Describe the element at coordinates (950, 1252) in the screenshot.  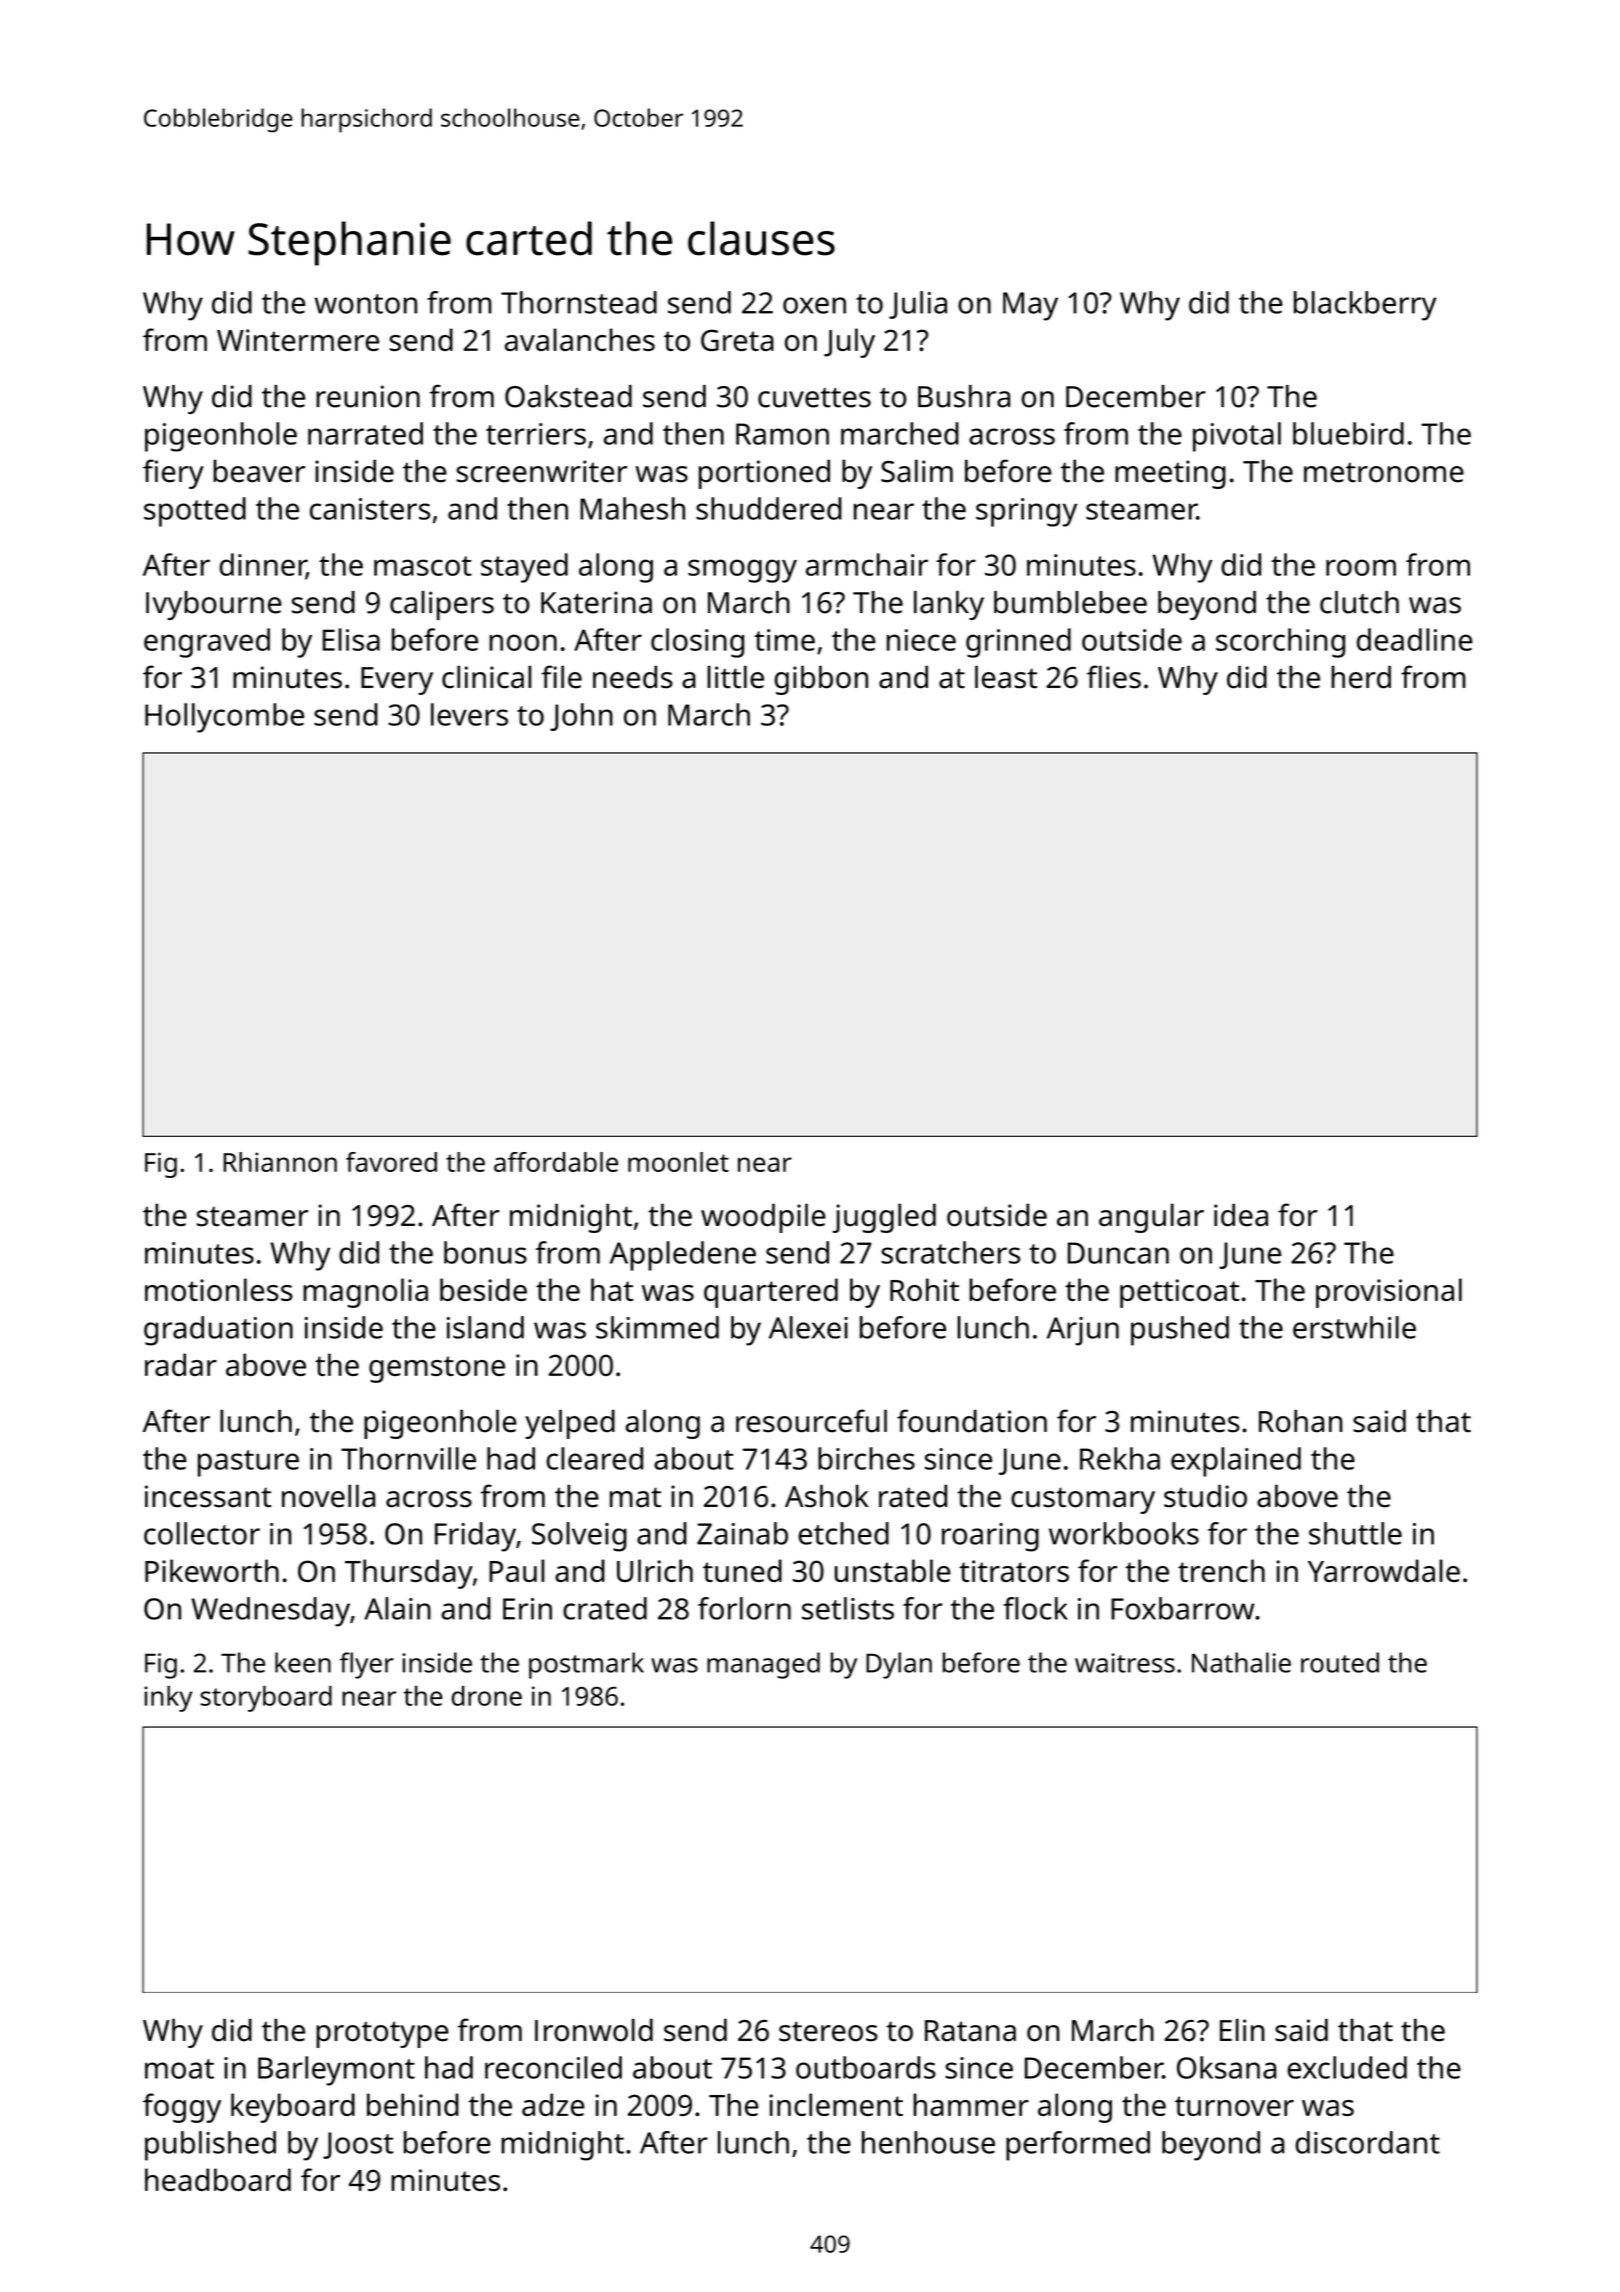
I see `scratchers` at that location.
